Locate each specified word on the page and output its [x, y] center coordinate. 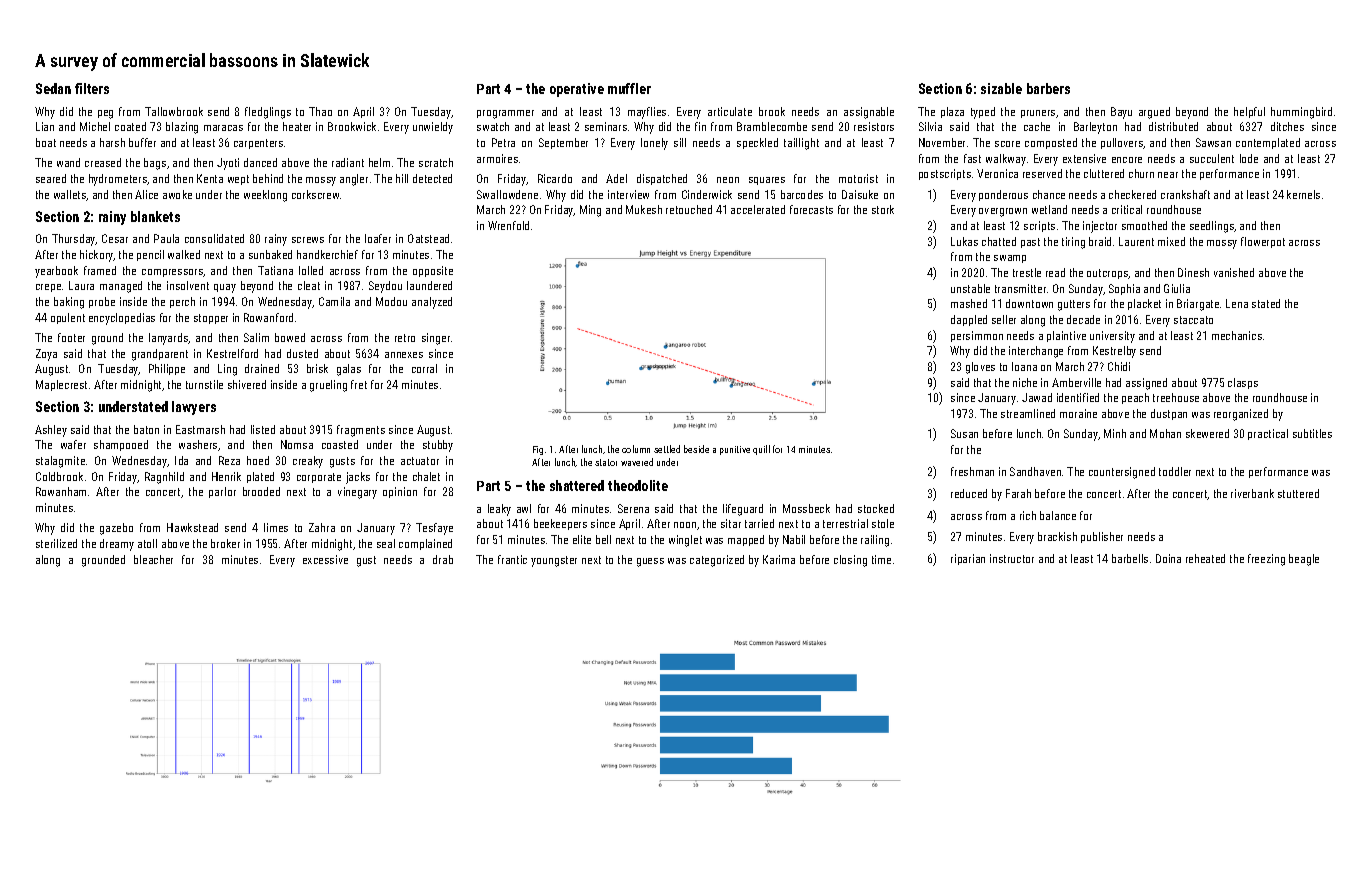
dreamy [117, 545]
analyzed [432, 303]
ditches [1287, 126]
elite [582, 539]
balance [1058, 515]
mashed [969, 303]
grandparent [160, 355]
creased [103, 162]
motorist [858, 178]
